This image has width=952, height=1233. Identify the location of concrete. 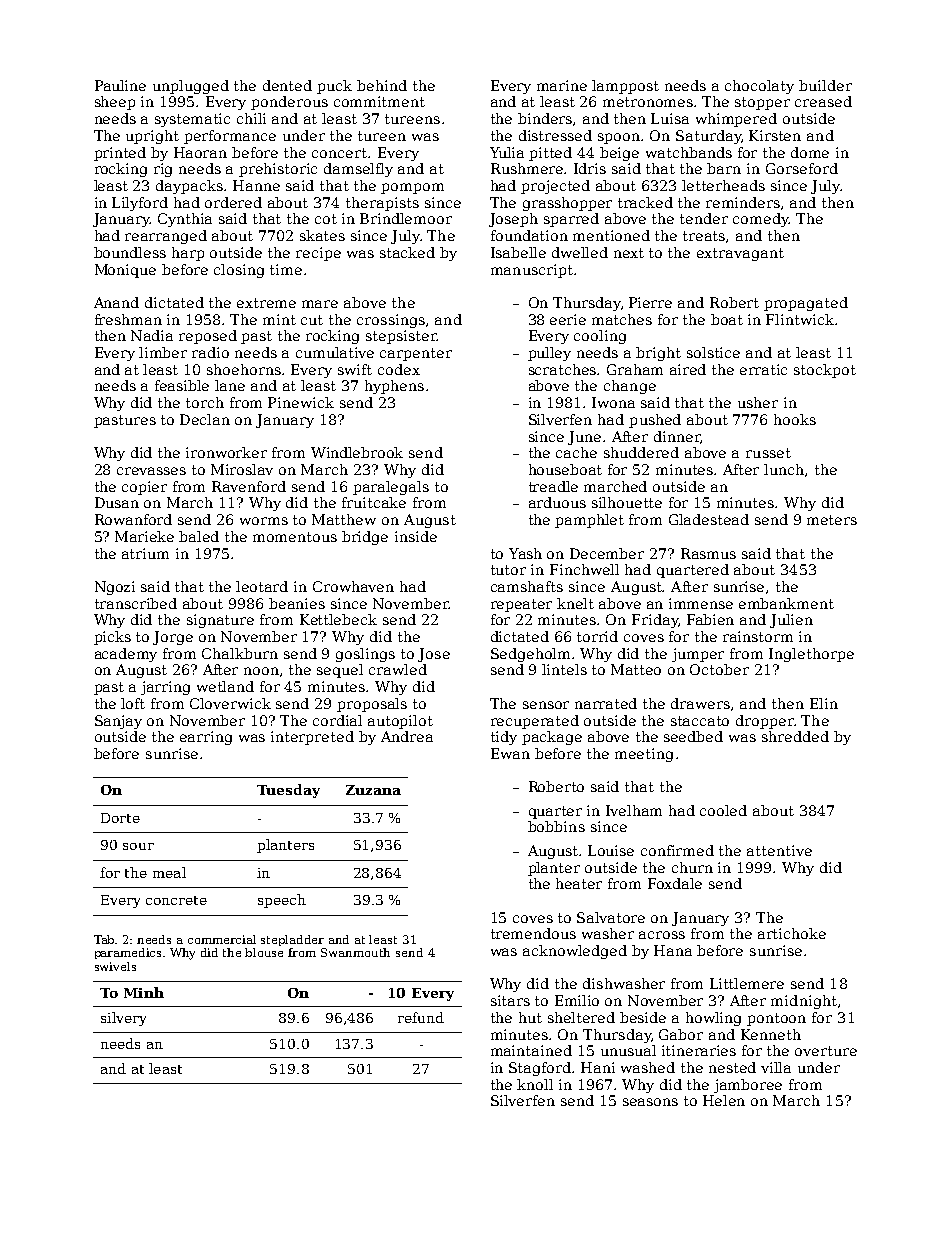
(176, 900).
